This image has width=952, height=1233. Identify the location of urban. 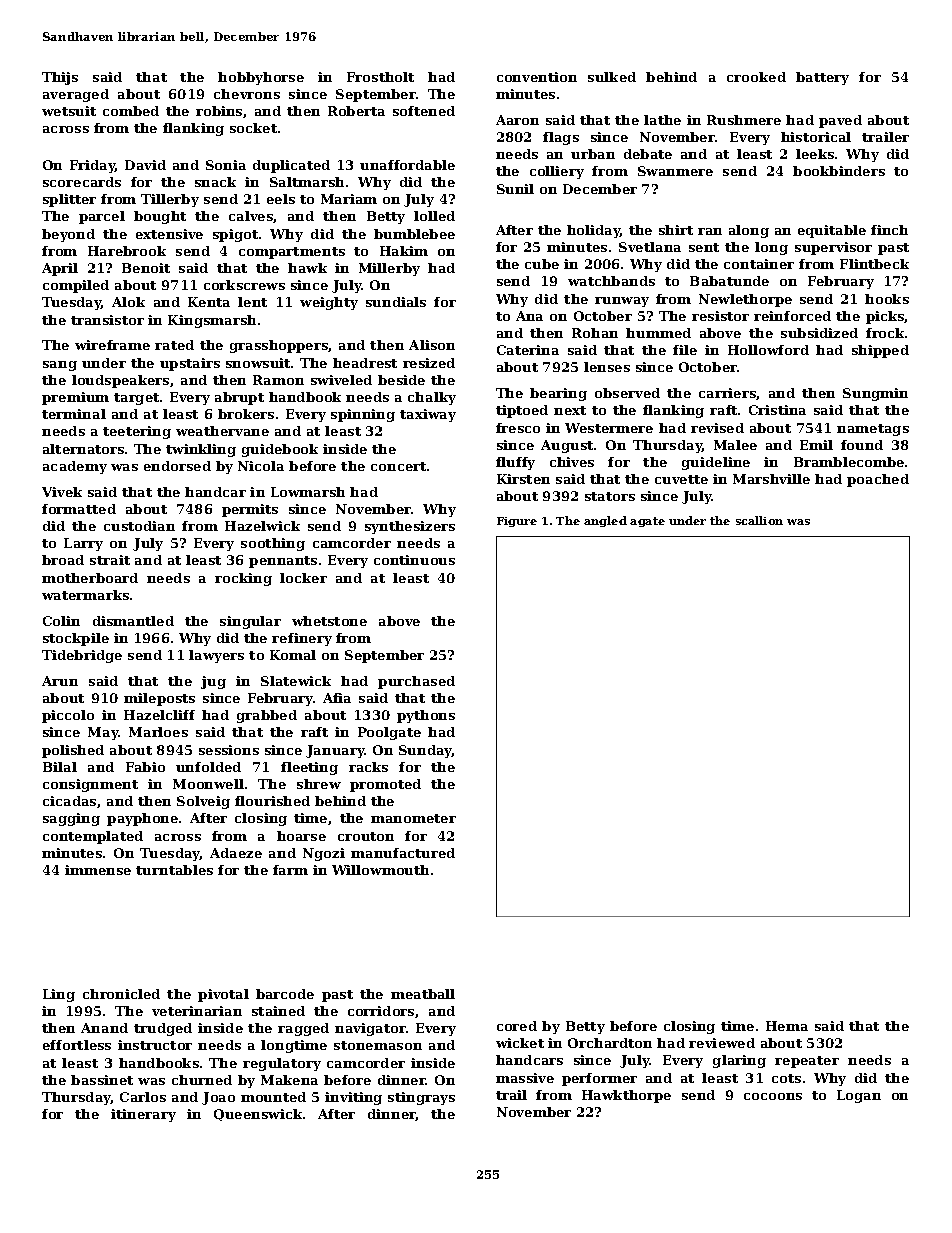
(593, 154).
